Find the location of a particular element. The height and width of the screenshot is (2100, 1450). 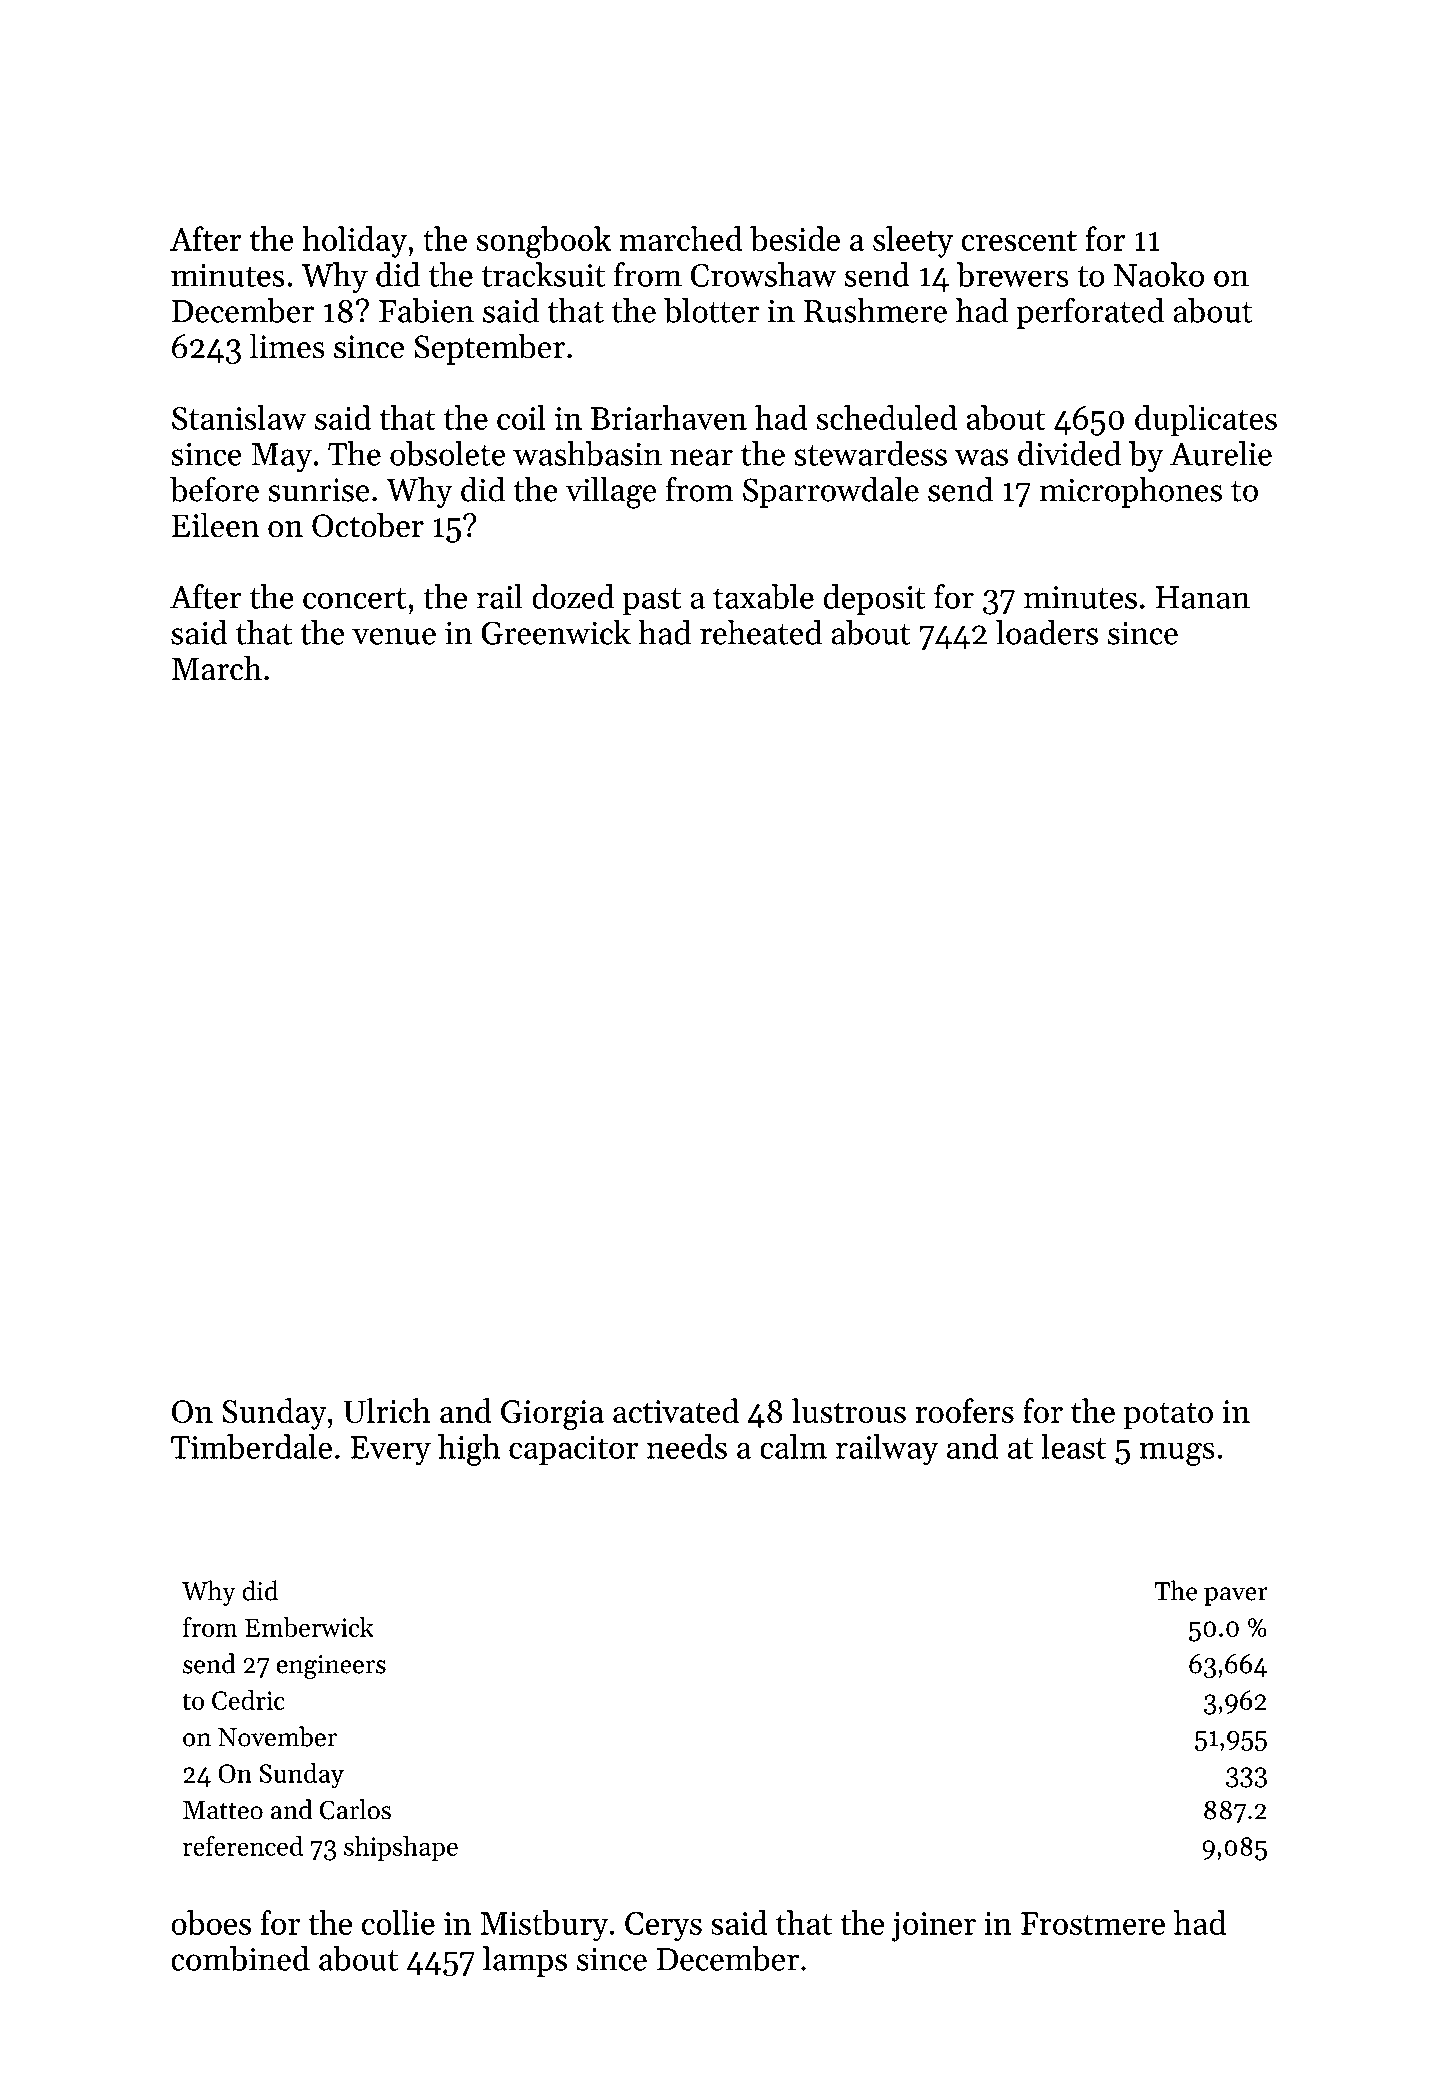

lustrous is located at coordinates (849, 1410).
